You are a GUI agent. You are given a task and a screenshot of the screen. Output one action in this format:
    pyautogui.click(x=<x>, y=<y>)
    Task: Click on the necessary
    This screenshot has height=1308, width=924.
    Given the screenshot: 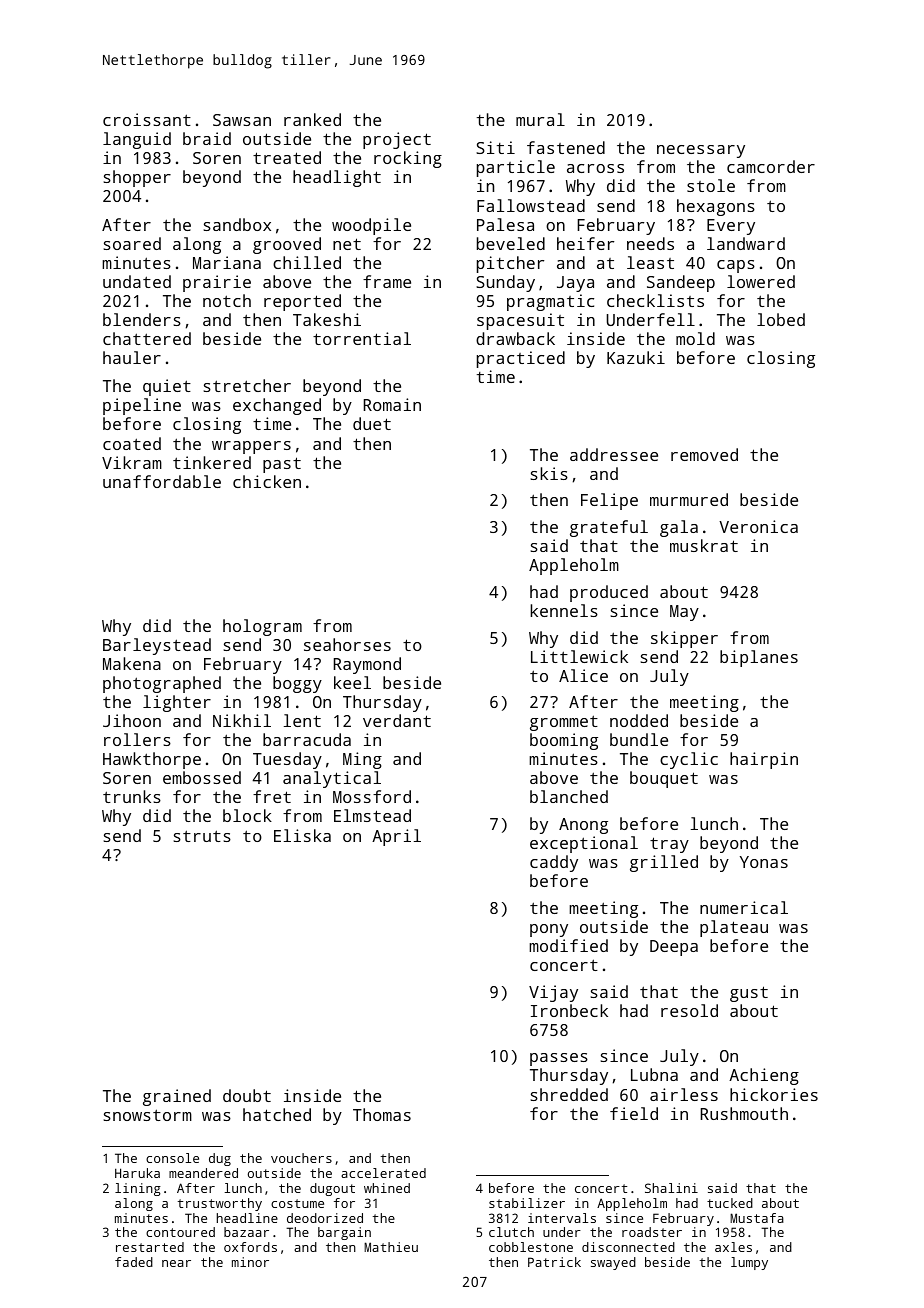 What is the action you would take?
    pyautogui.click(x=701, y=151)
